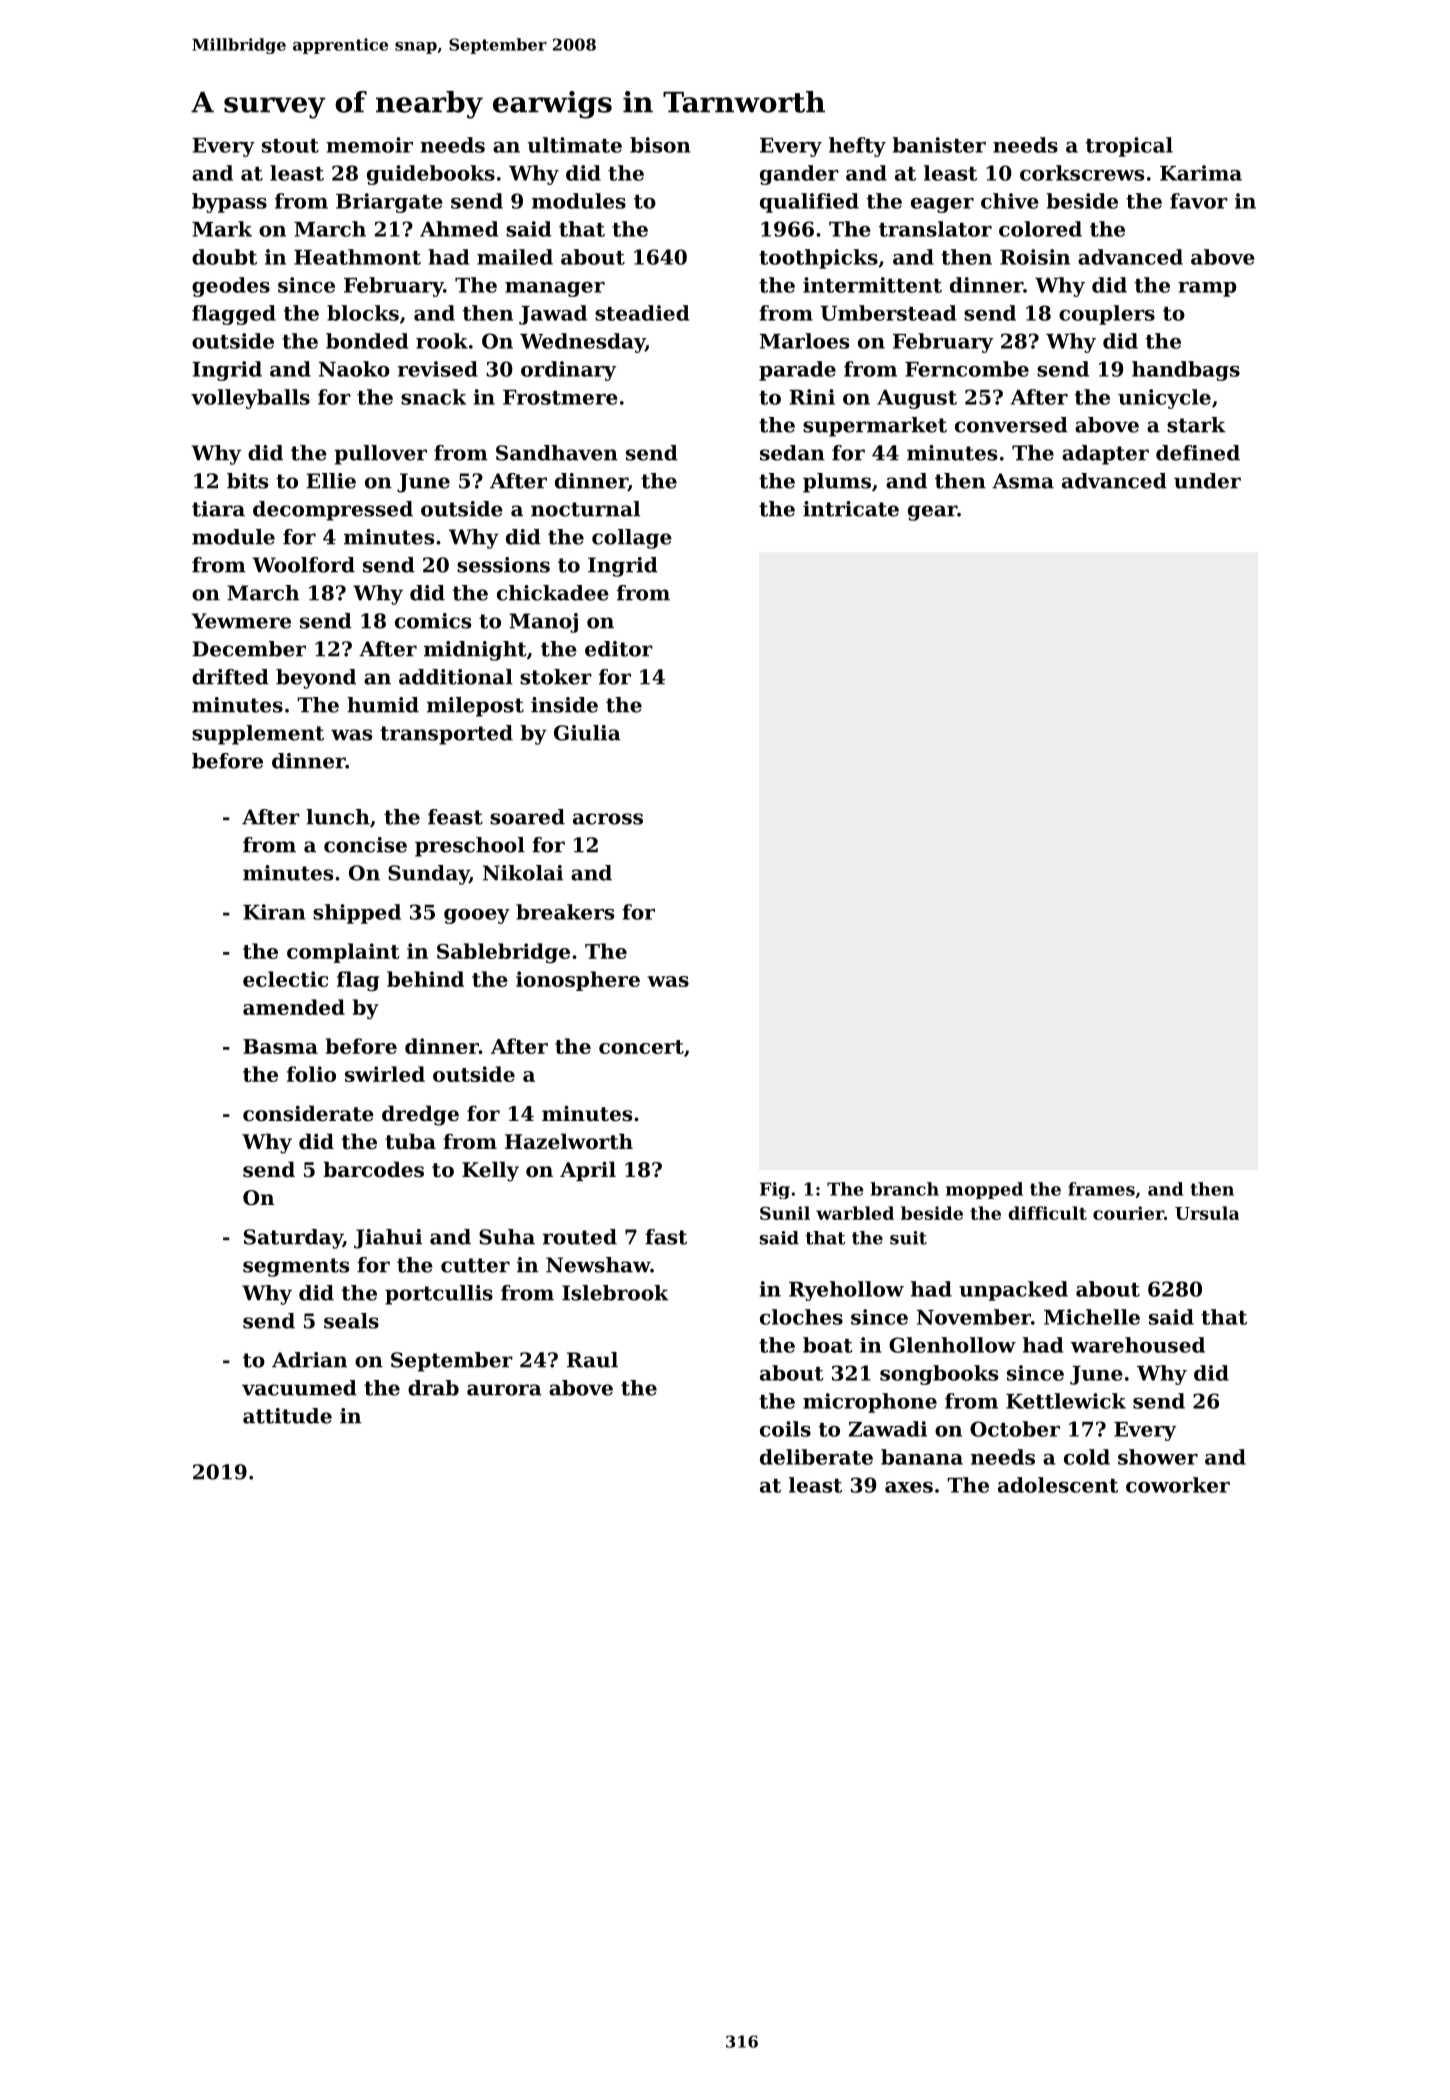 The width and height of the screenshot is (1450, 2100). Describe the element at coordinates (608, 819) in the screenshot. I see `across` at that location.
